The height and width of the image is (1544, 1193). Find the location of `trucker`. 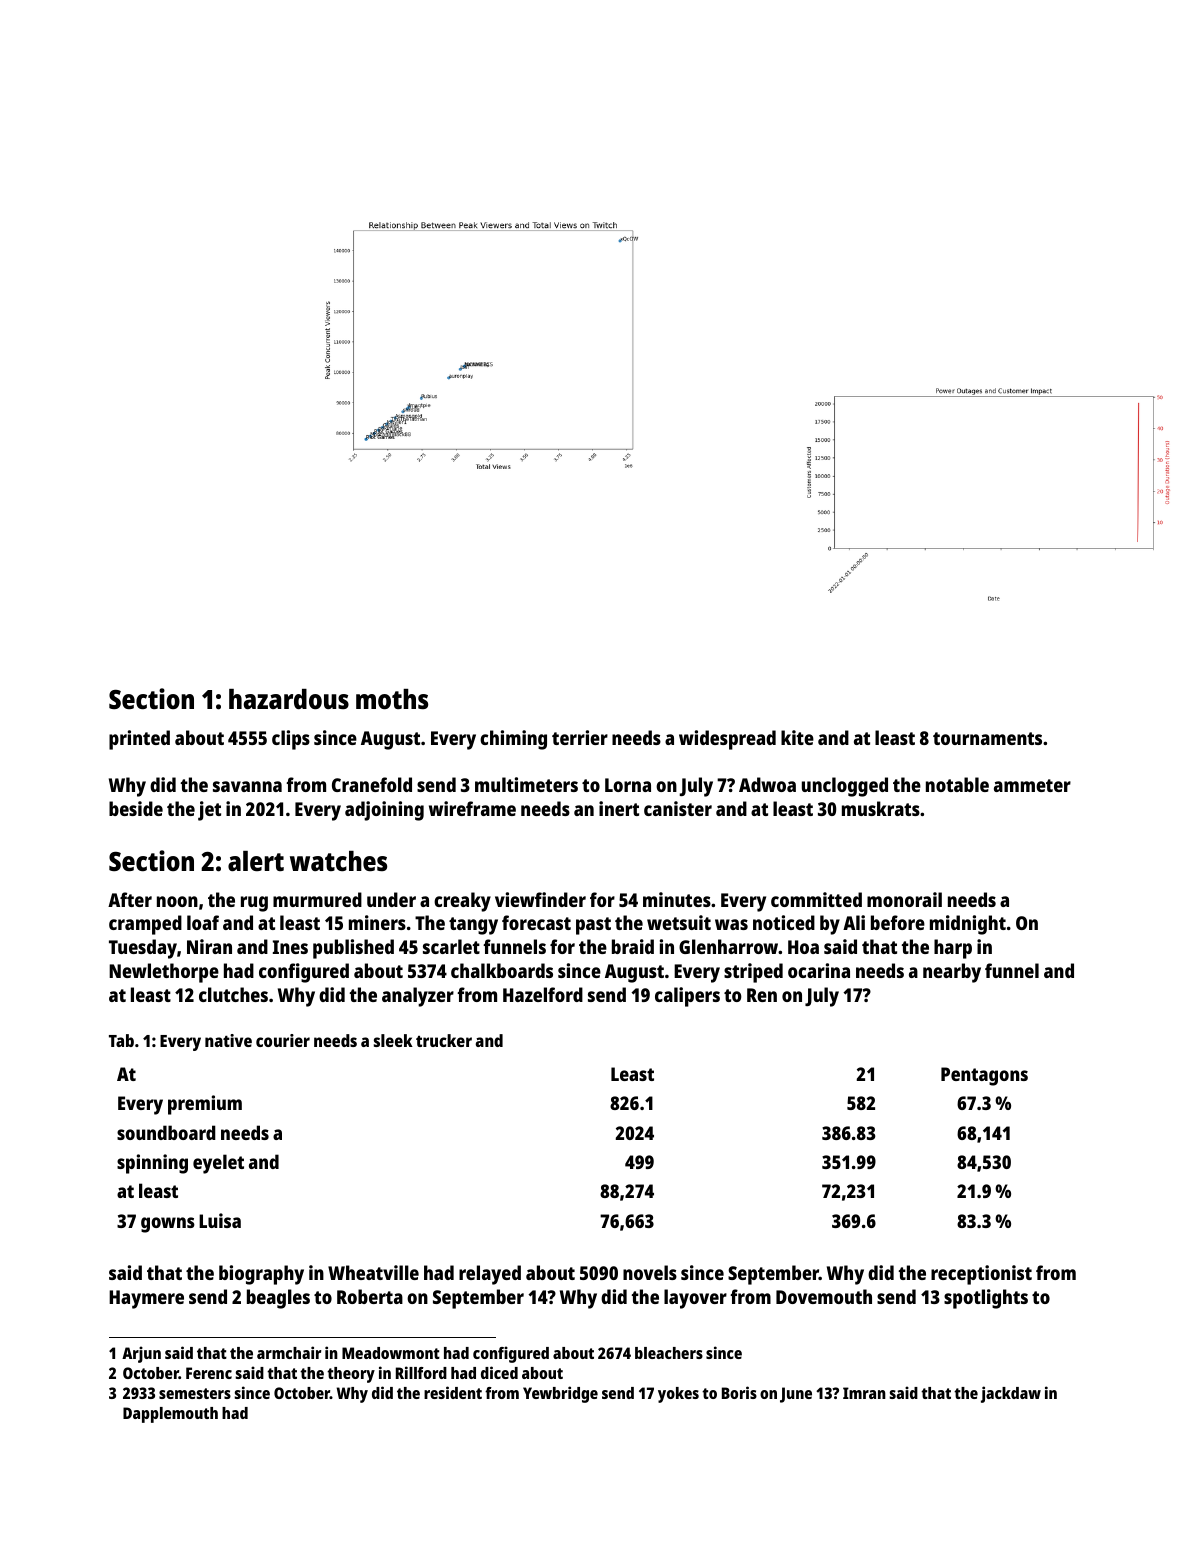

trucker is located at coordinates (444, 1040).
